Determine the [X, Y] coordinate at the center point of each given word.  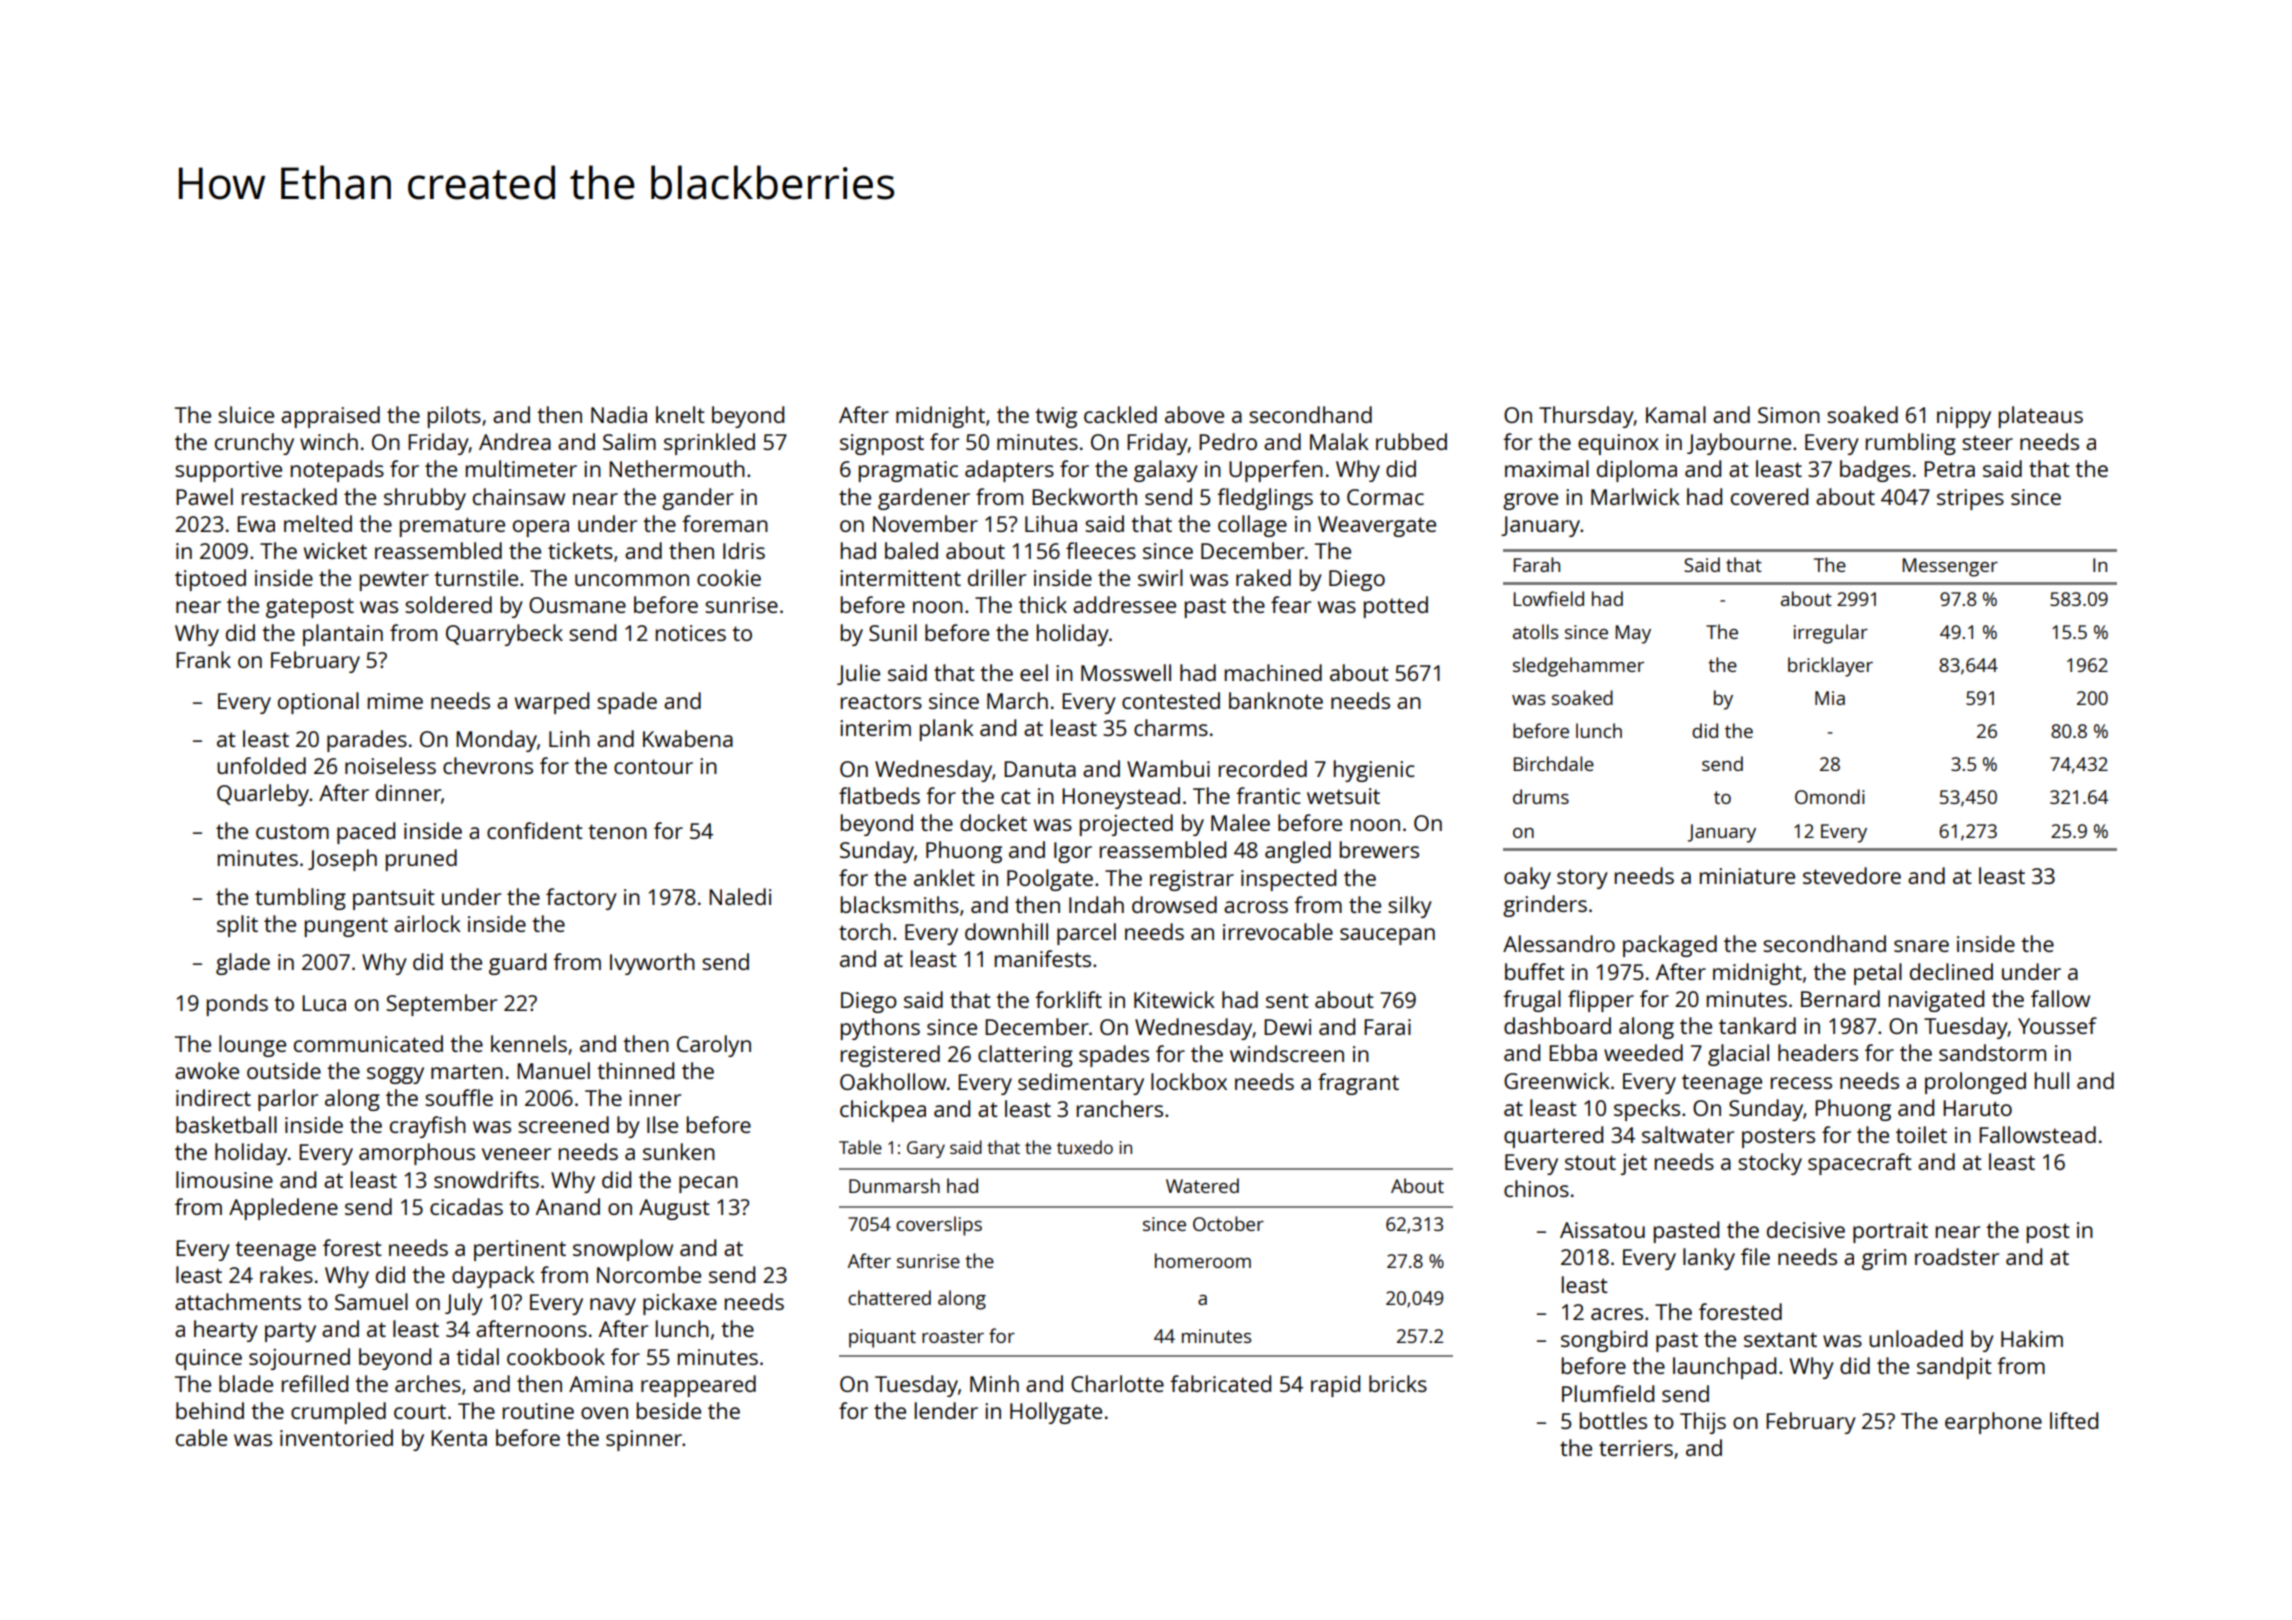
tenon [617, 831]
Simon [1789, 415]
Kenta [459, 1438]
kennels [529, 1043]
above [1194, 414]
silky [1410, 907]
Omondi [1830, 796]
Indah [1096, 904]
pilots [454, 417]
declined [1951, 971]
